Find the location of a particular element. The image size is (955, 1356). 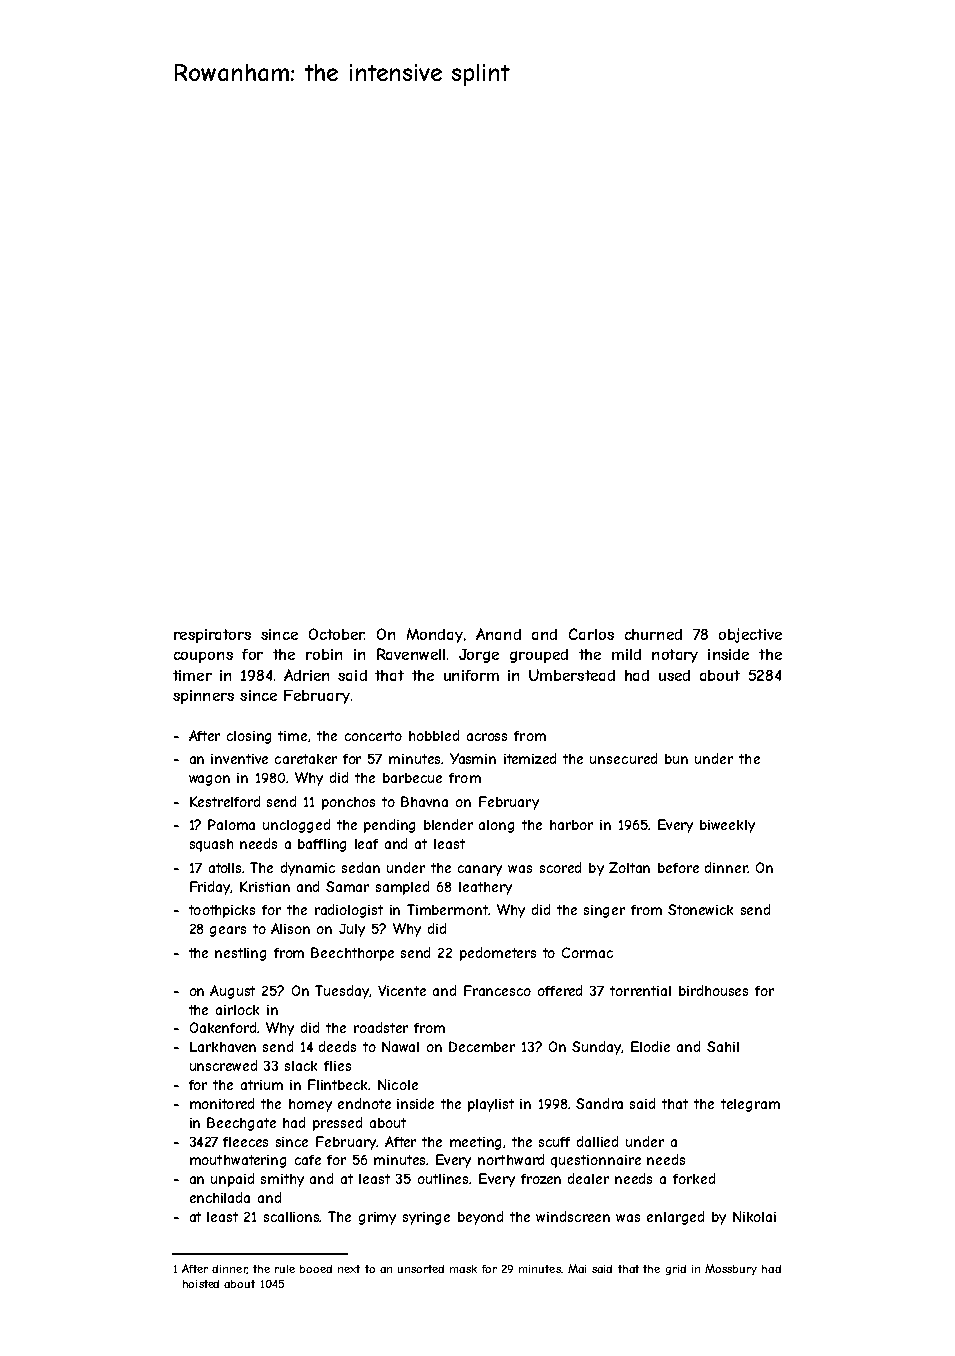

respirators is located at coordinates (212, 636).
